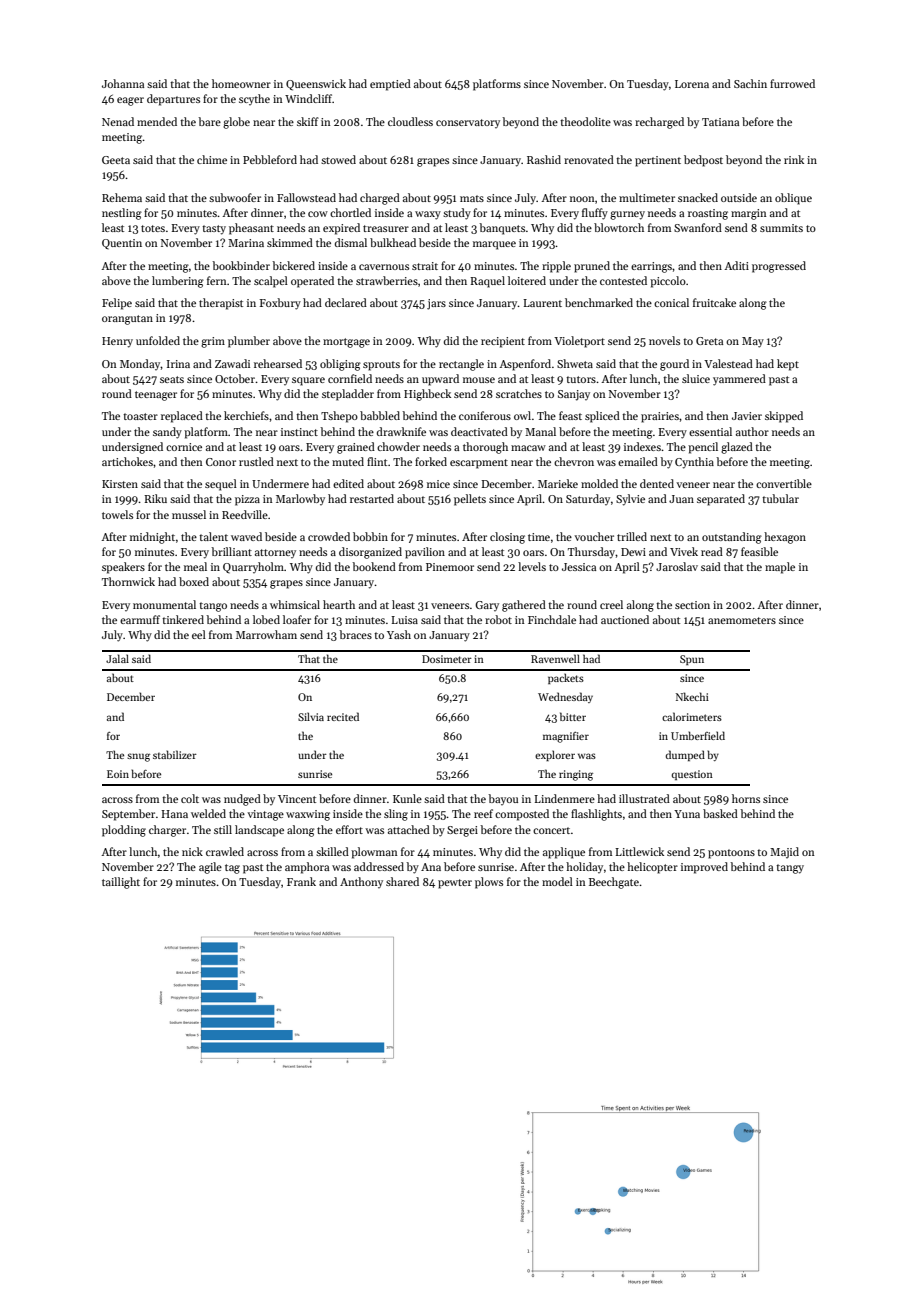 The image size is (924, 1308). I want to click on progressed, so click(779, 267).
